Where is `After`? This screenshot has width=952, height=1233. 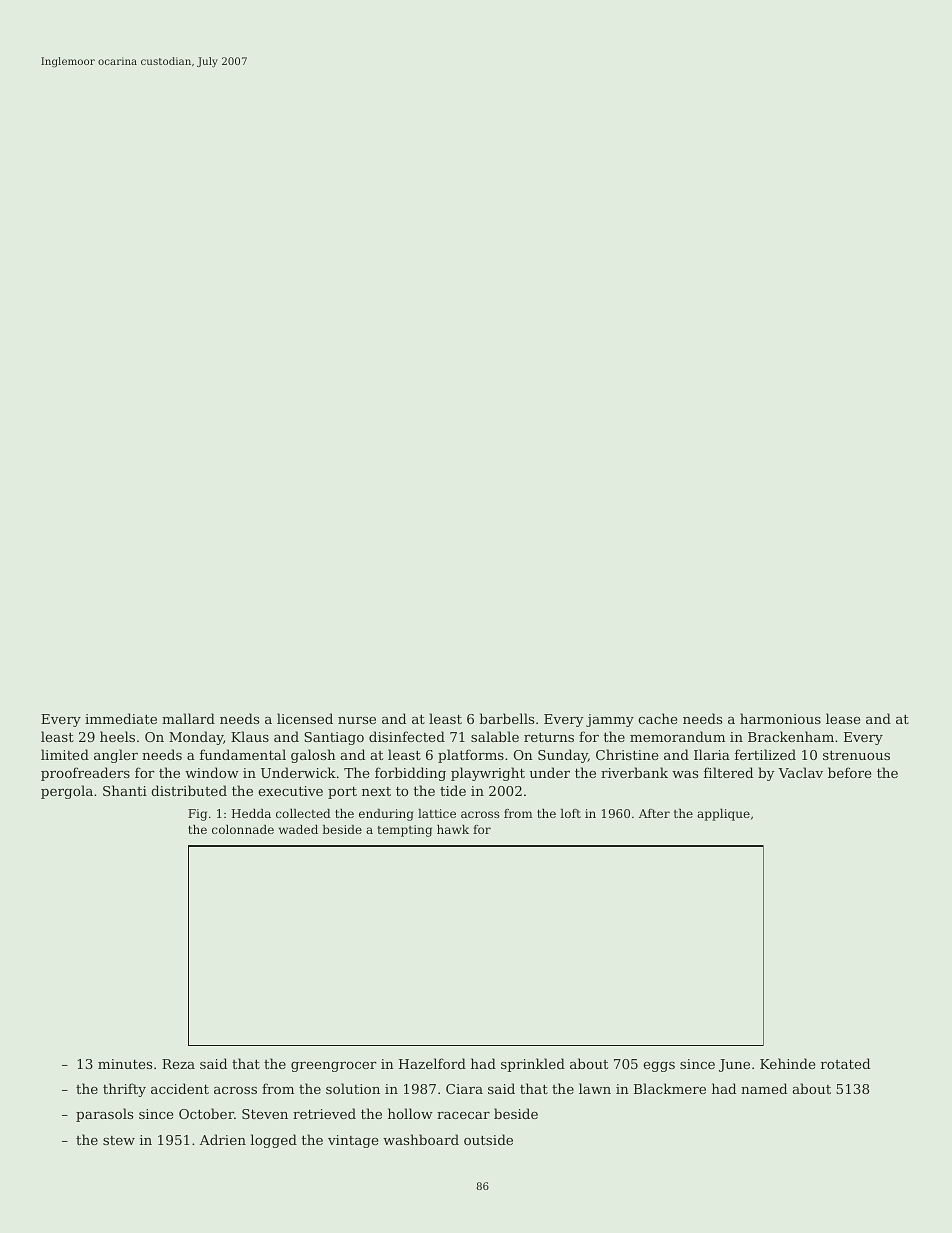 After is located at coordinates (654, 813).
